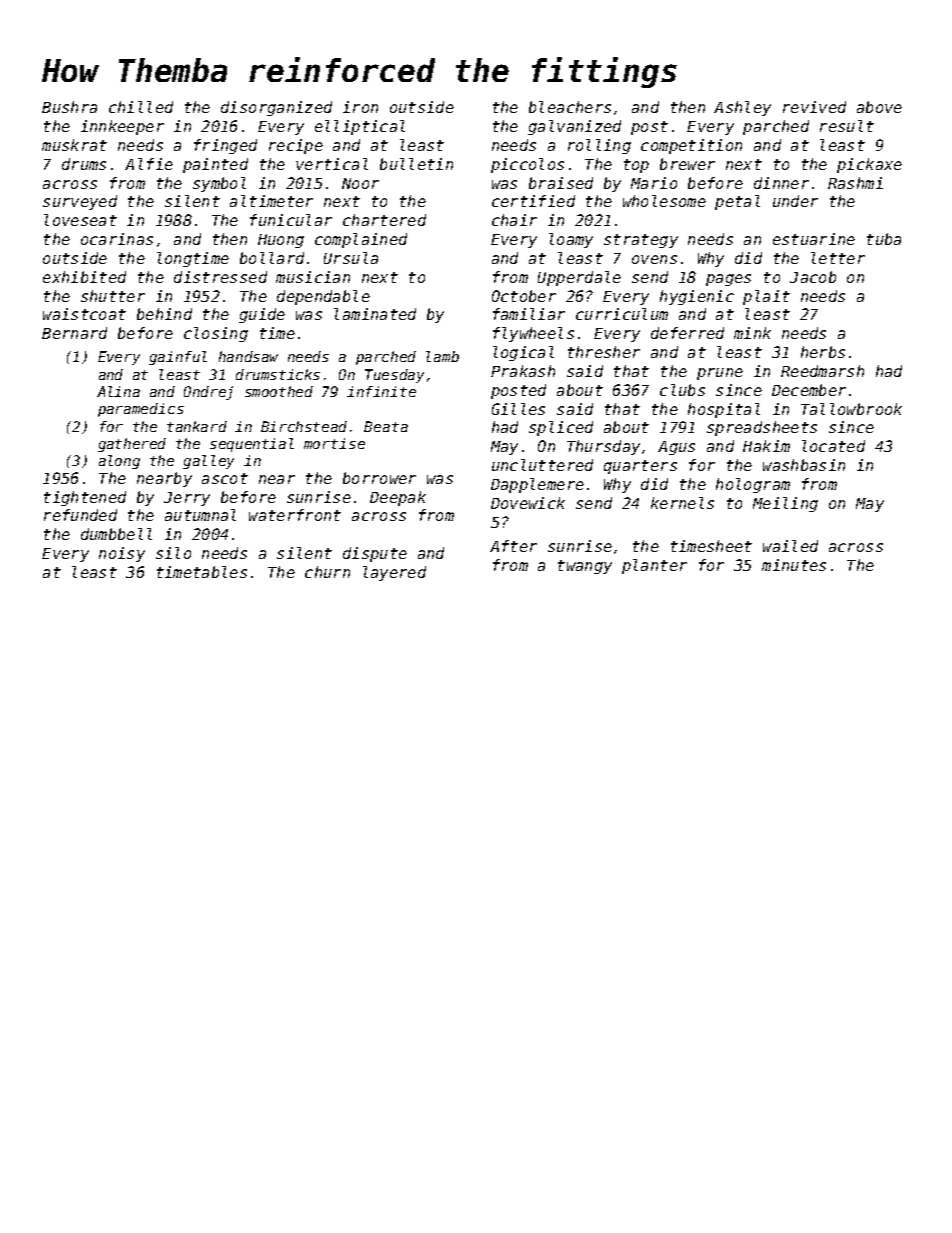 The width and height of the screenshot is (952, 1233). What do you see at coordinates (327, 572) in the screenshot?
I see `churn` at bounding box center [327, 572].
